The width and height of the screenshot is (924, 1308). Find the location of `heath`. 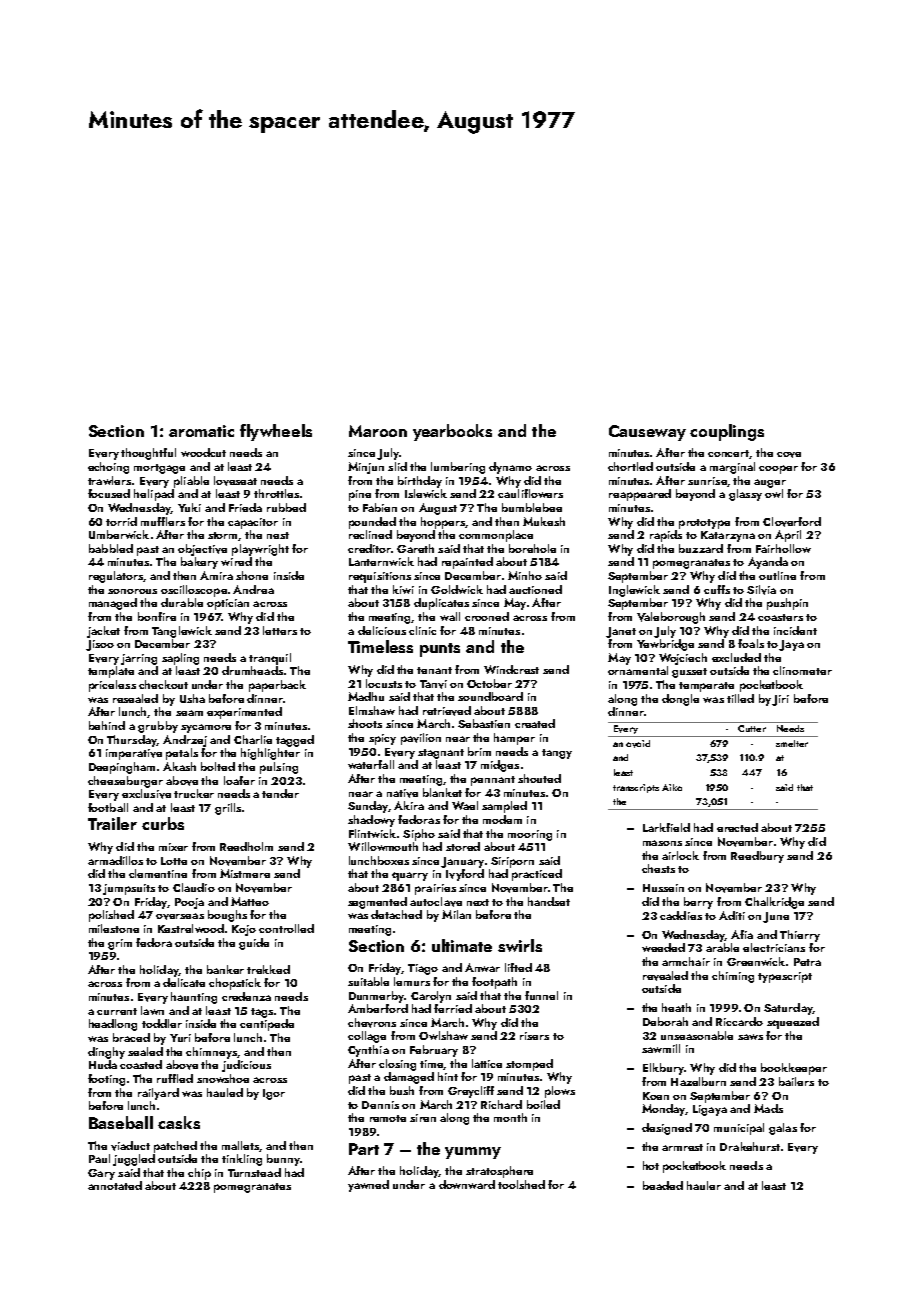

heath is located at coordinates (676, 1007).
